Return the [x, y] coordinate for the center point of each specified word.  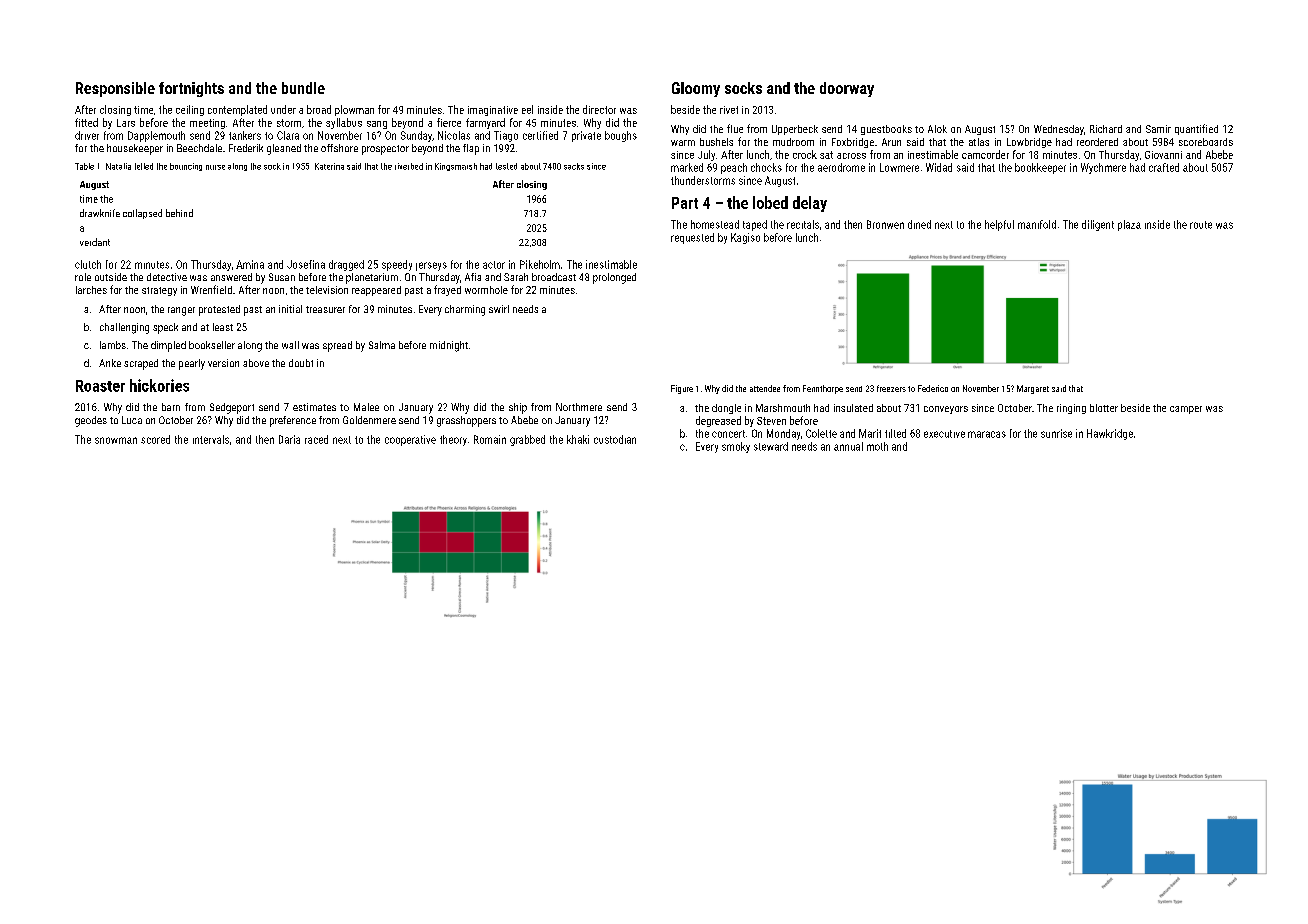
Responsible [115, 89]
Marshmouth [783, 408]
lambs [113, 345]
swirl [499, 309]
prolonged [614, 278]
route [1201, 225]
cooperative [410, 440]
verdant [95, 242]
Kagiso [745, 238]
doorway [847, 89]
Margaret [1033, 389]
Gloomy [696, 89]
